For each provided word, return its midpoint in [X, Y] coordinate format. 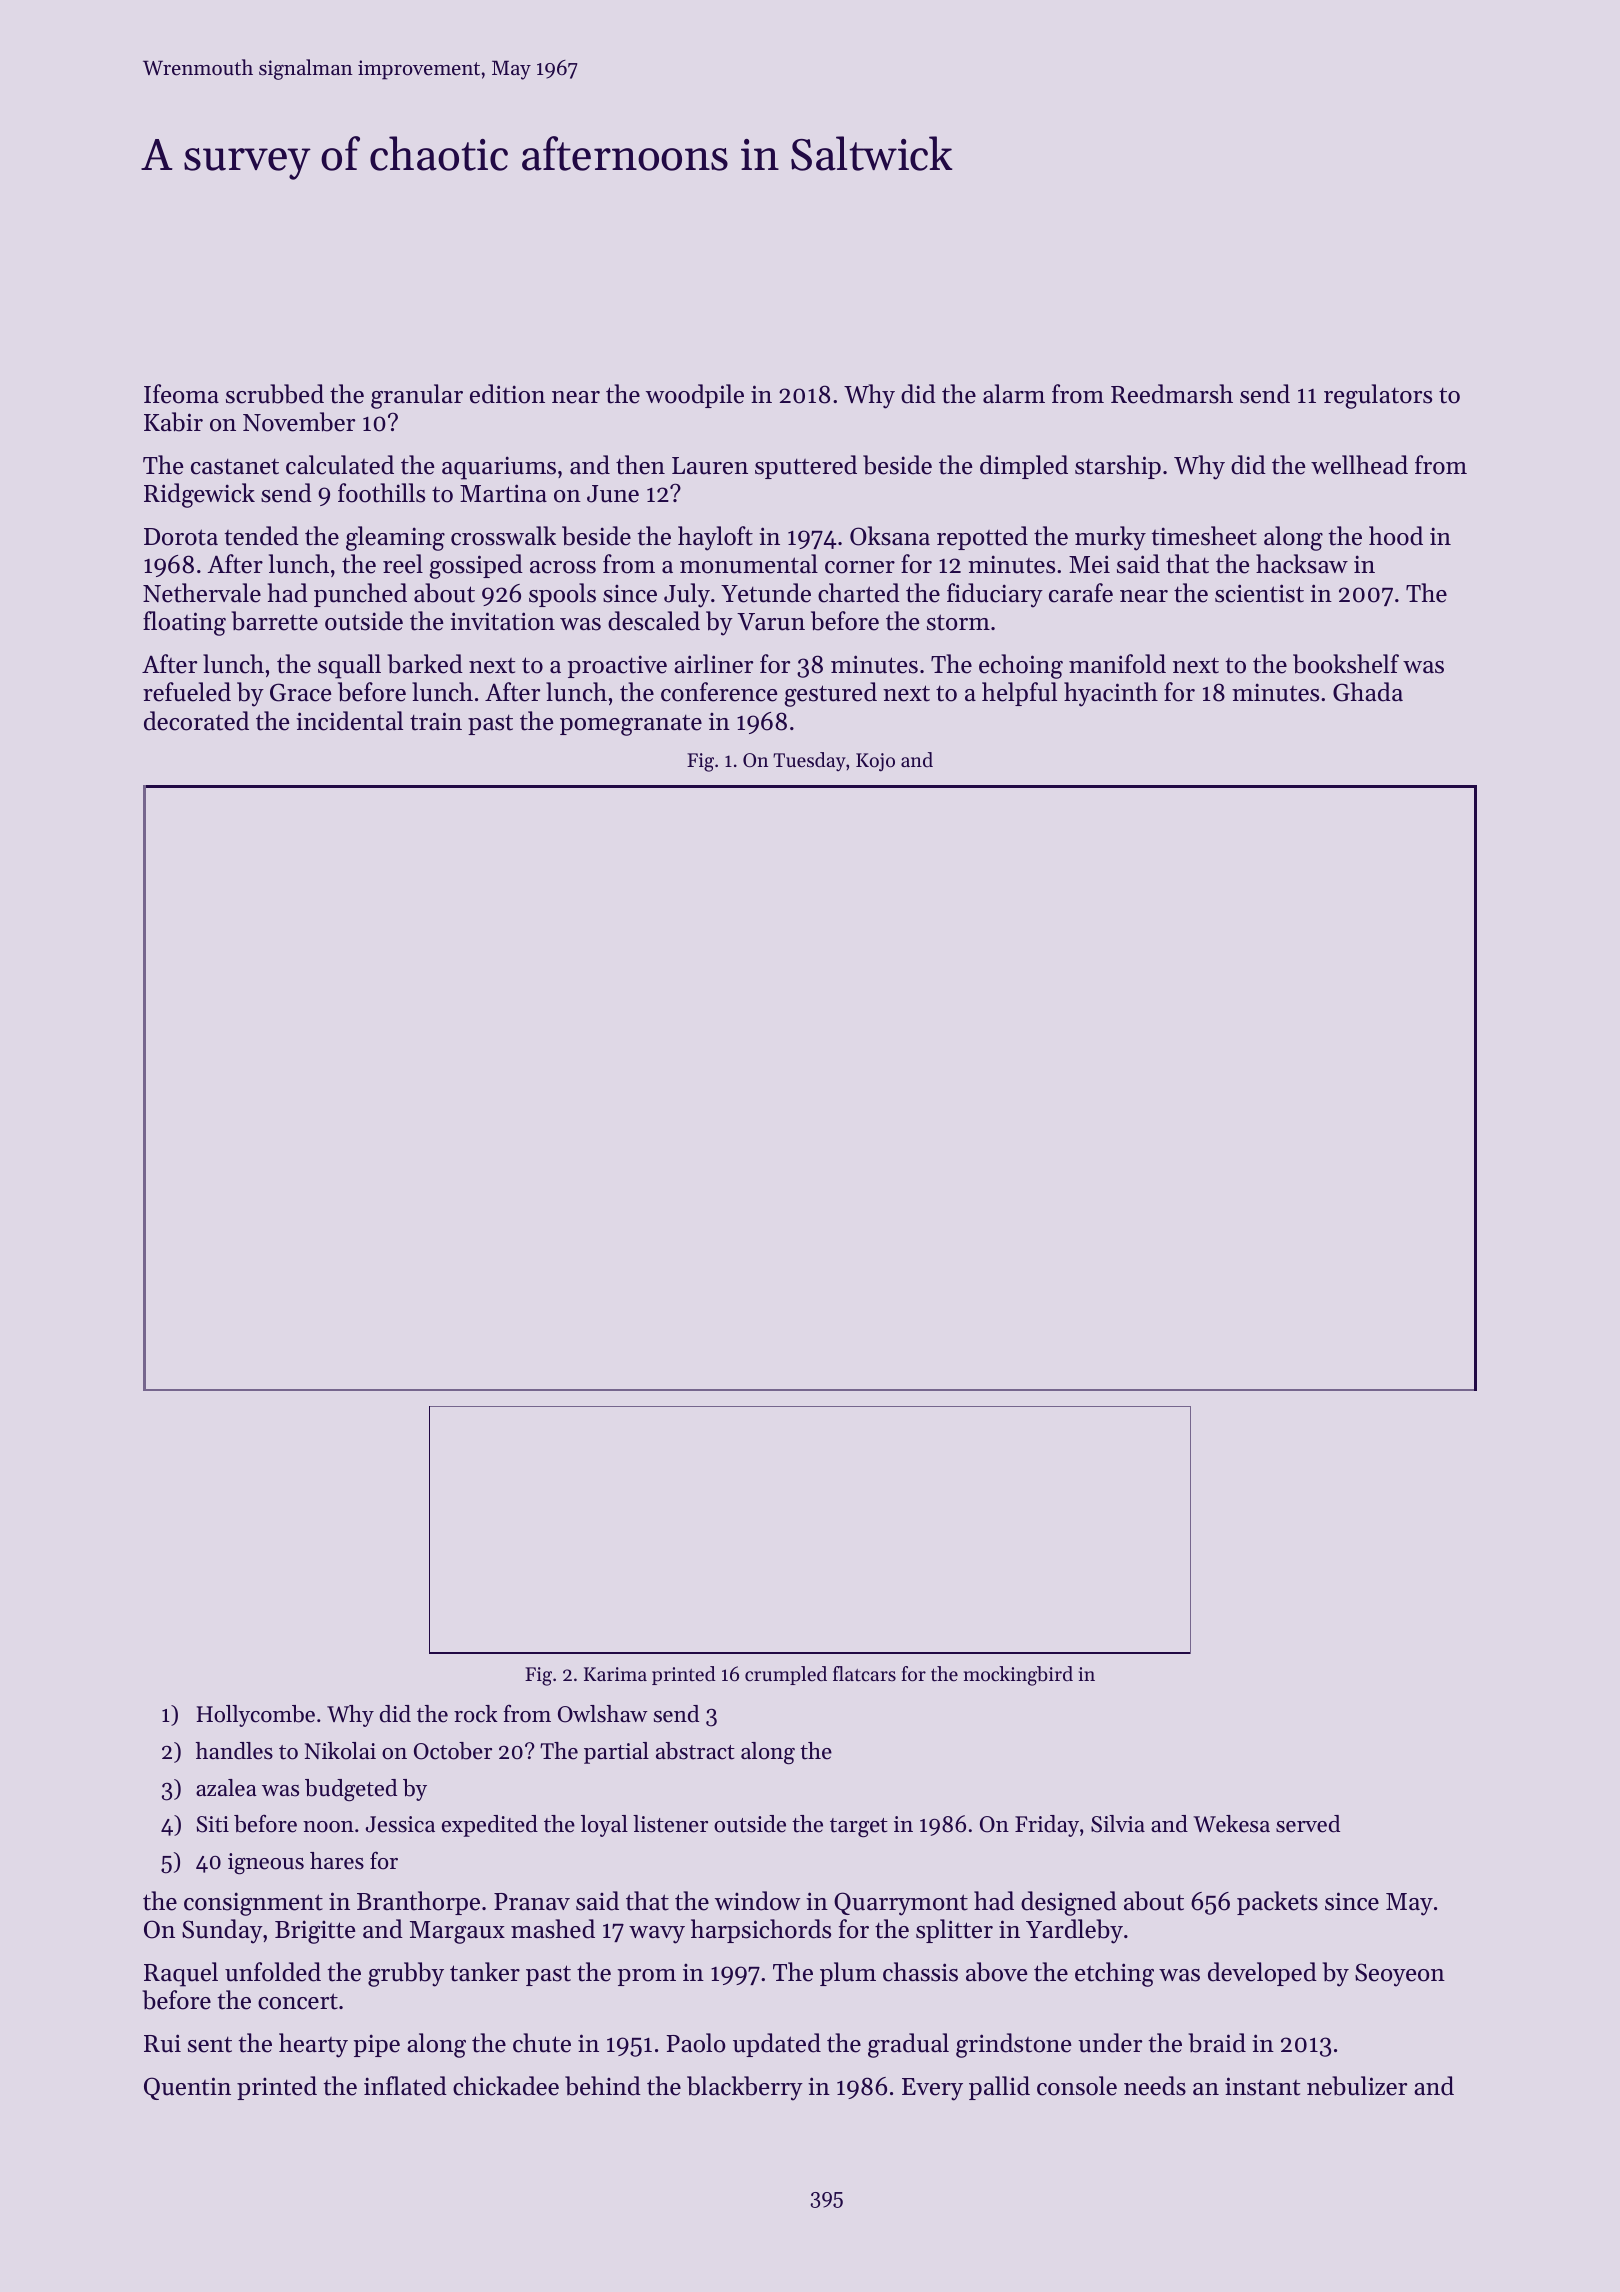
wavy [657, 1935]
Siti [212, 1824]
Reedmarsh [1172, 394]
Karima [615, 1674]
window [757, 1901]
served [1308, 1824]
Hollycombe [256, 1716]
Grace [301, 692]
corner [860, 567]
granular [417, 396]
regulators [1378, 396]
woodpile [695, 396]
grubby [406, 1974]
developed [1262, 1974]
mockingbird [1018, 1676]
